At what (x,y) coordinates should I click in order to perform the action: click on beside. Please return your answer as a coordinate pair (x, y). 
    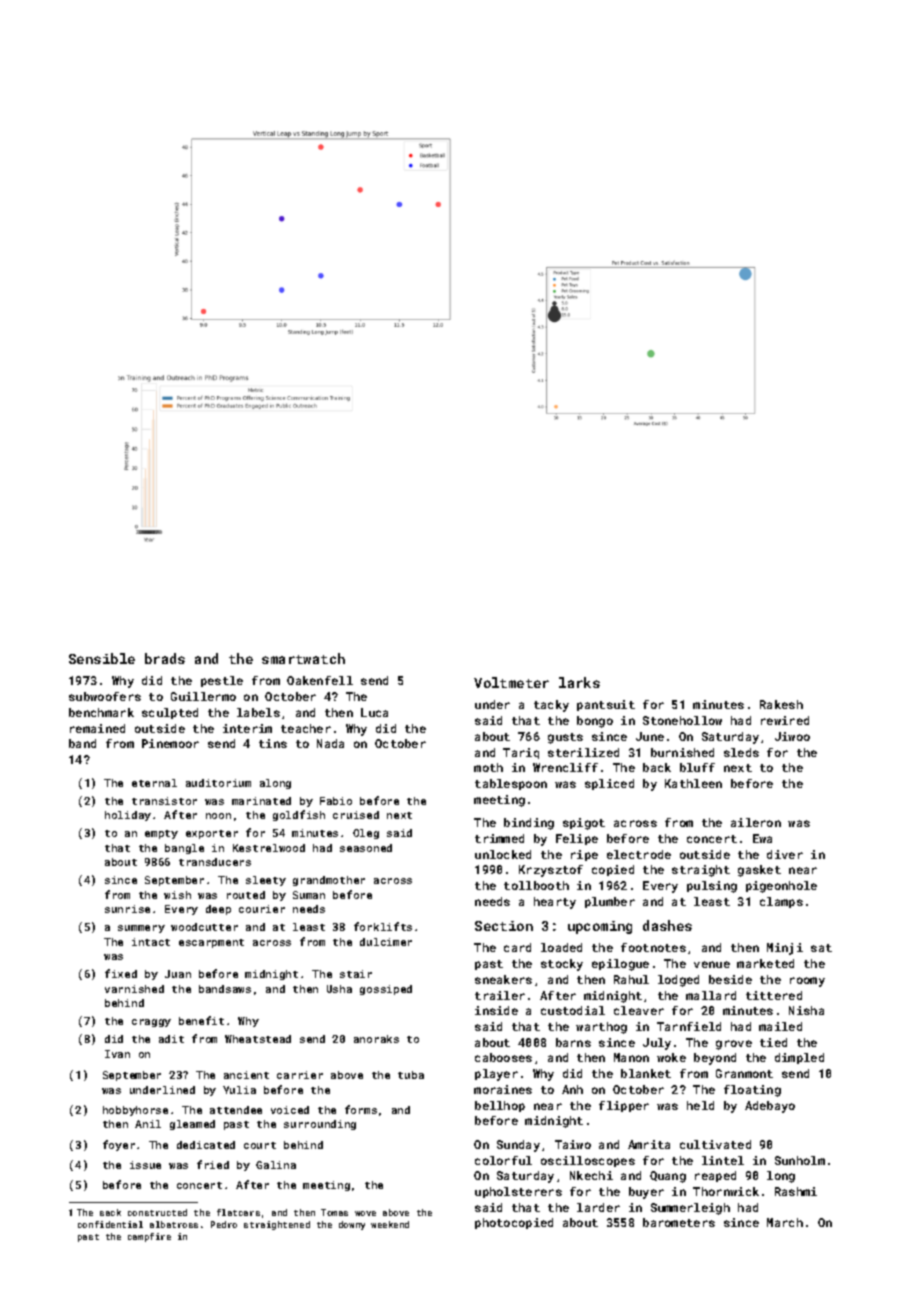
    Looking at the image, I should click on (730, 979).
